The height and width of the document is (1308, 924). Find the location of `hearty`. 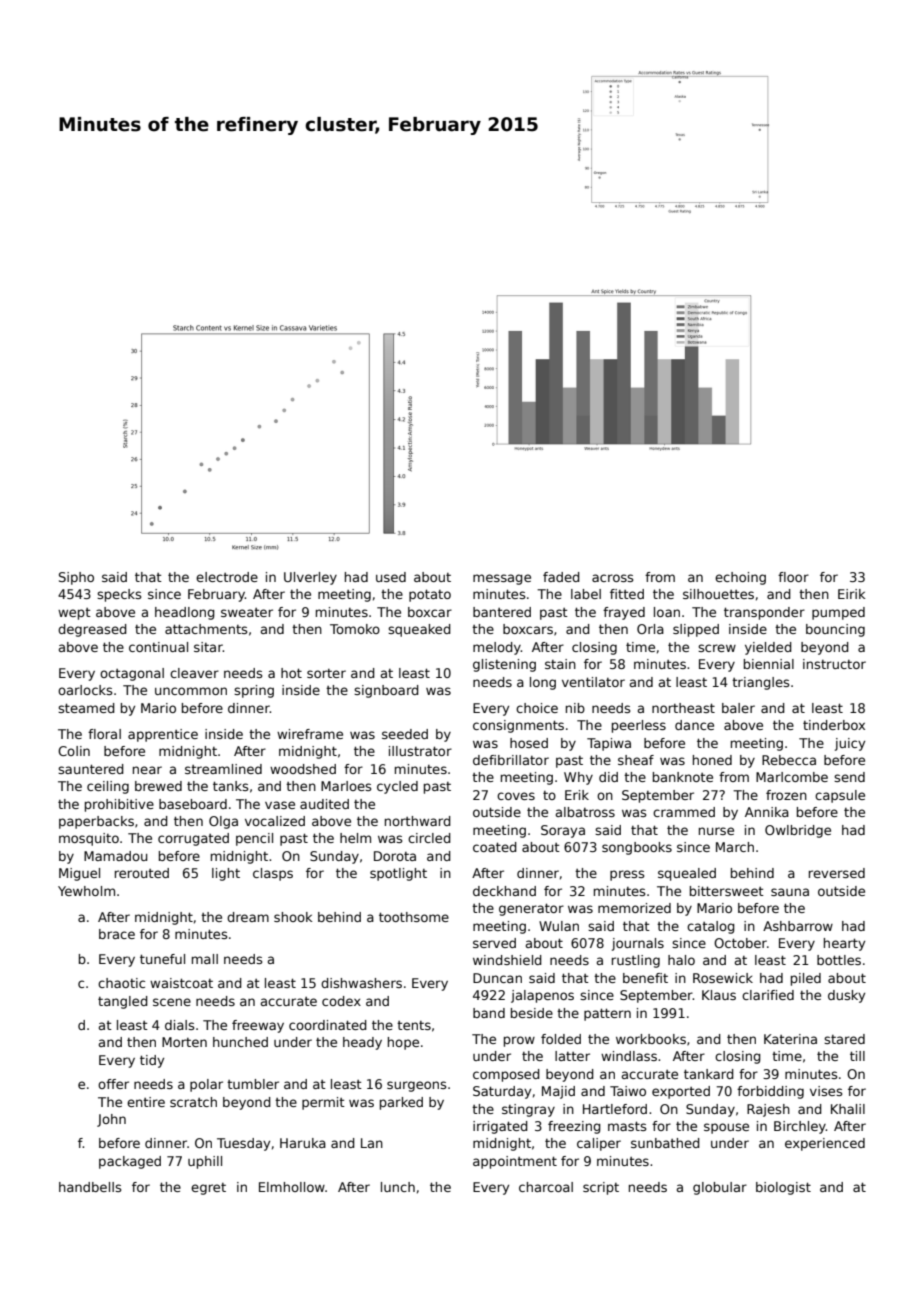

hearty is located at coordinates (844, 944).
